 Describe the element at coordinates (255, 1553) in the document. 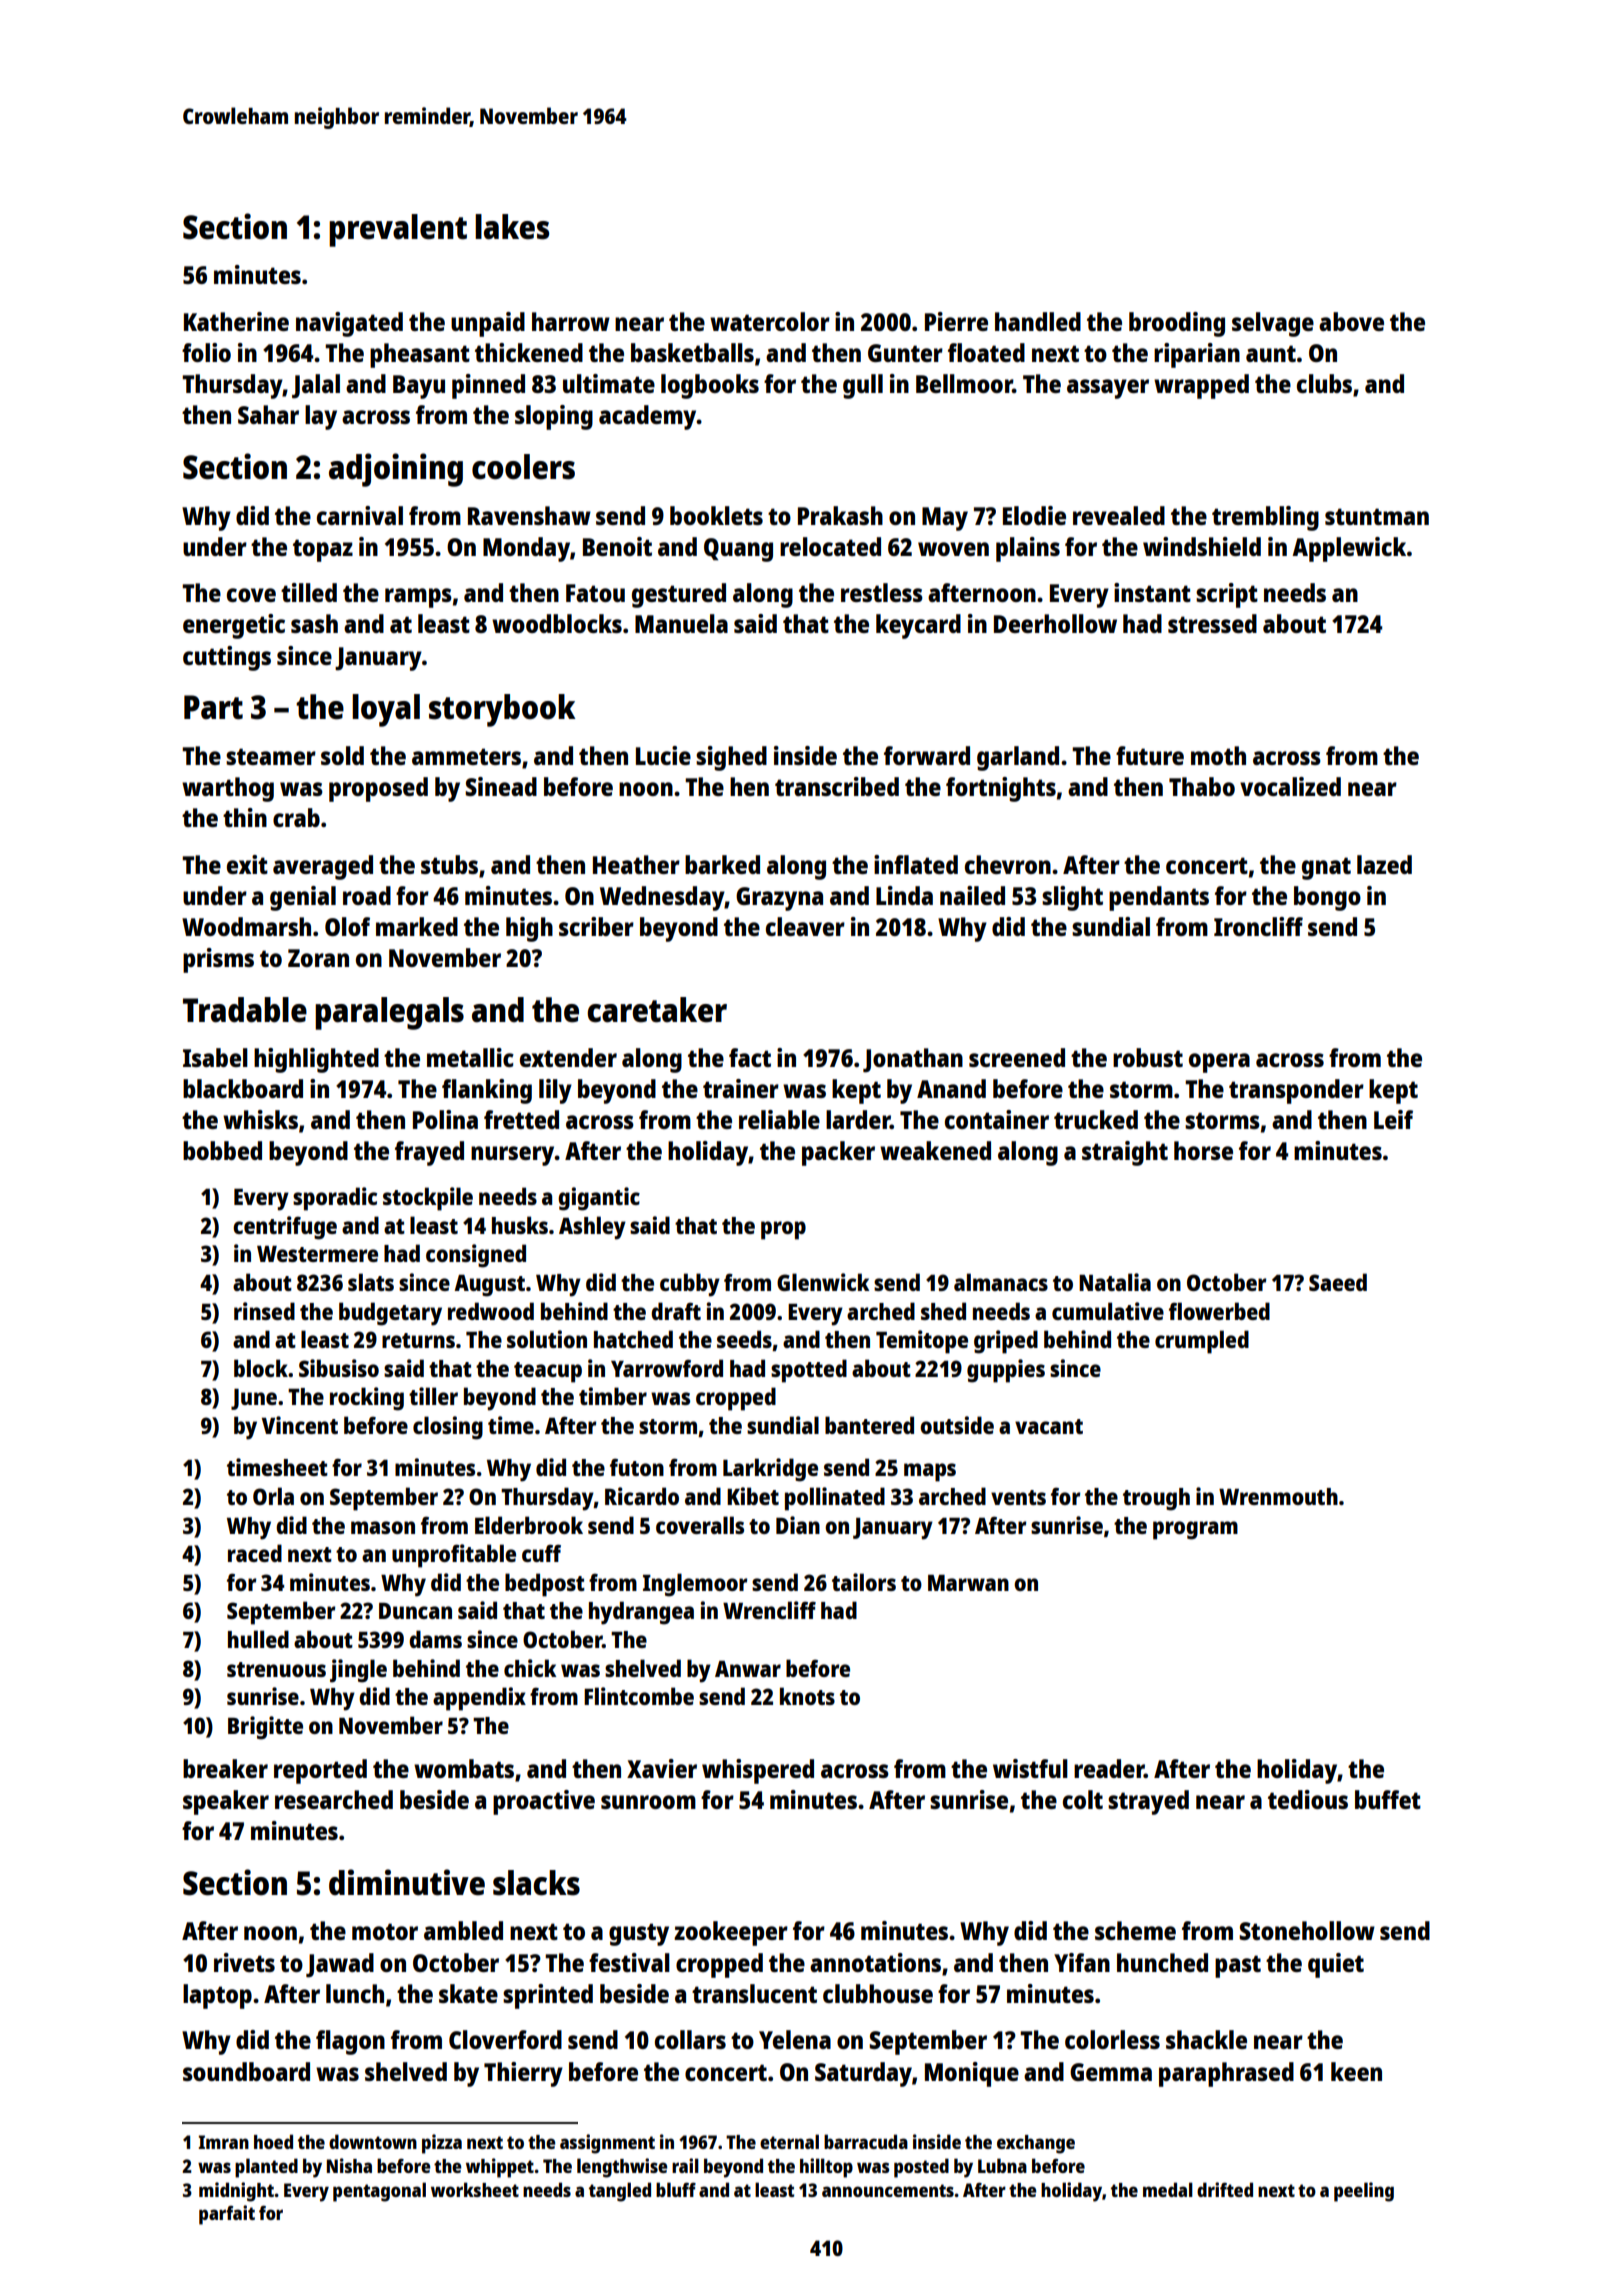

I see `raced` at that location.
